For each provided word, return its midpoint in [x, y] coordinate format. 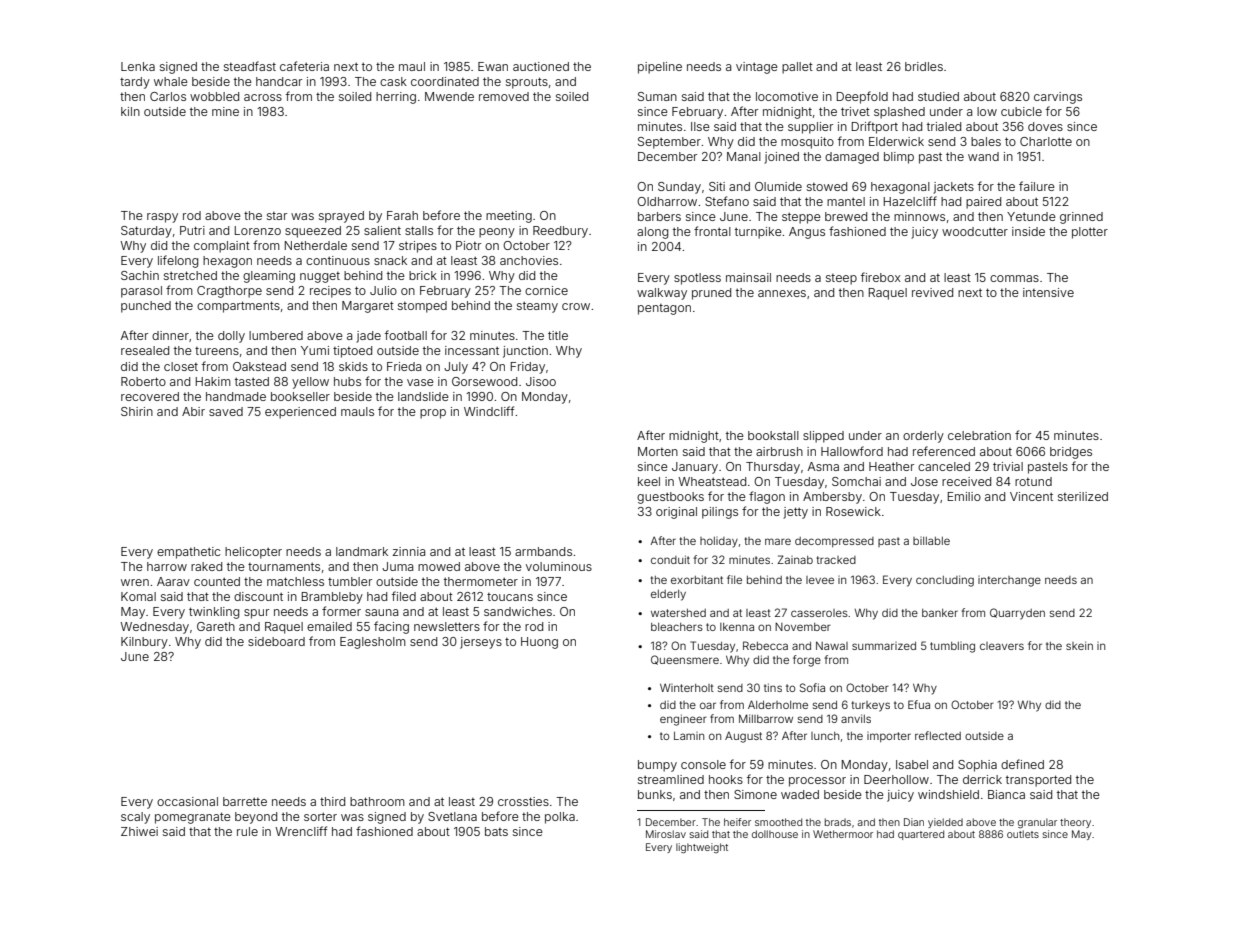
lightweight [702, 848]
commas [1014, 278]
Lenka [138, 66]
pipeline [660, 68]
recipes [330, 292]
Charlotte [1046, 141]
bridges [1071, 453]
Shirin [137, 411]
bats [496, 831]
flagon [767, 497]
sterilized [1083, 496]
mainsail [748, 277]
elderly [668, 595]
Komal [138, 596]
